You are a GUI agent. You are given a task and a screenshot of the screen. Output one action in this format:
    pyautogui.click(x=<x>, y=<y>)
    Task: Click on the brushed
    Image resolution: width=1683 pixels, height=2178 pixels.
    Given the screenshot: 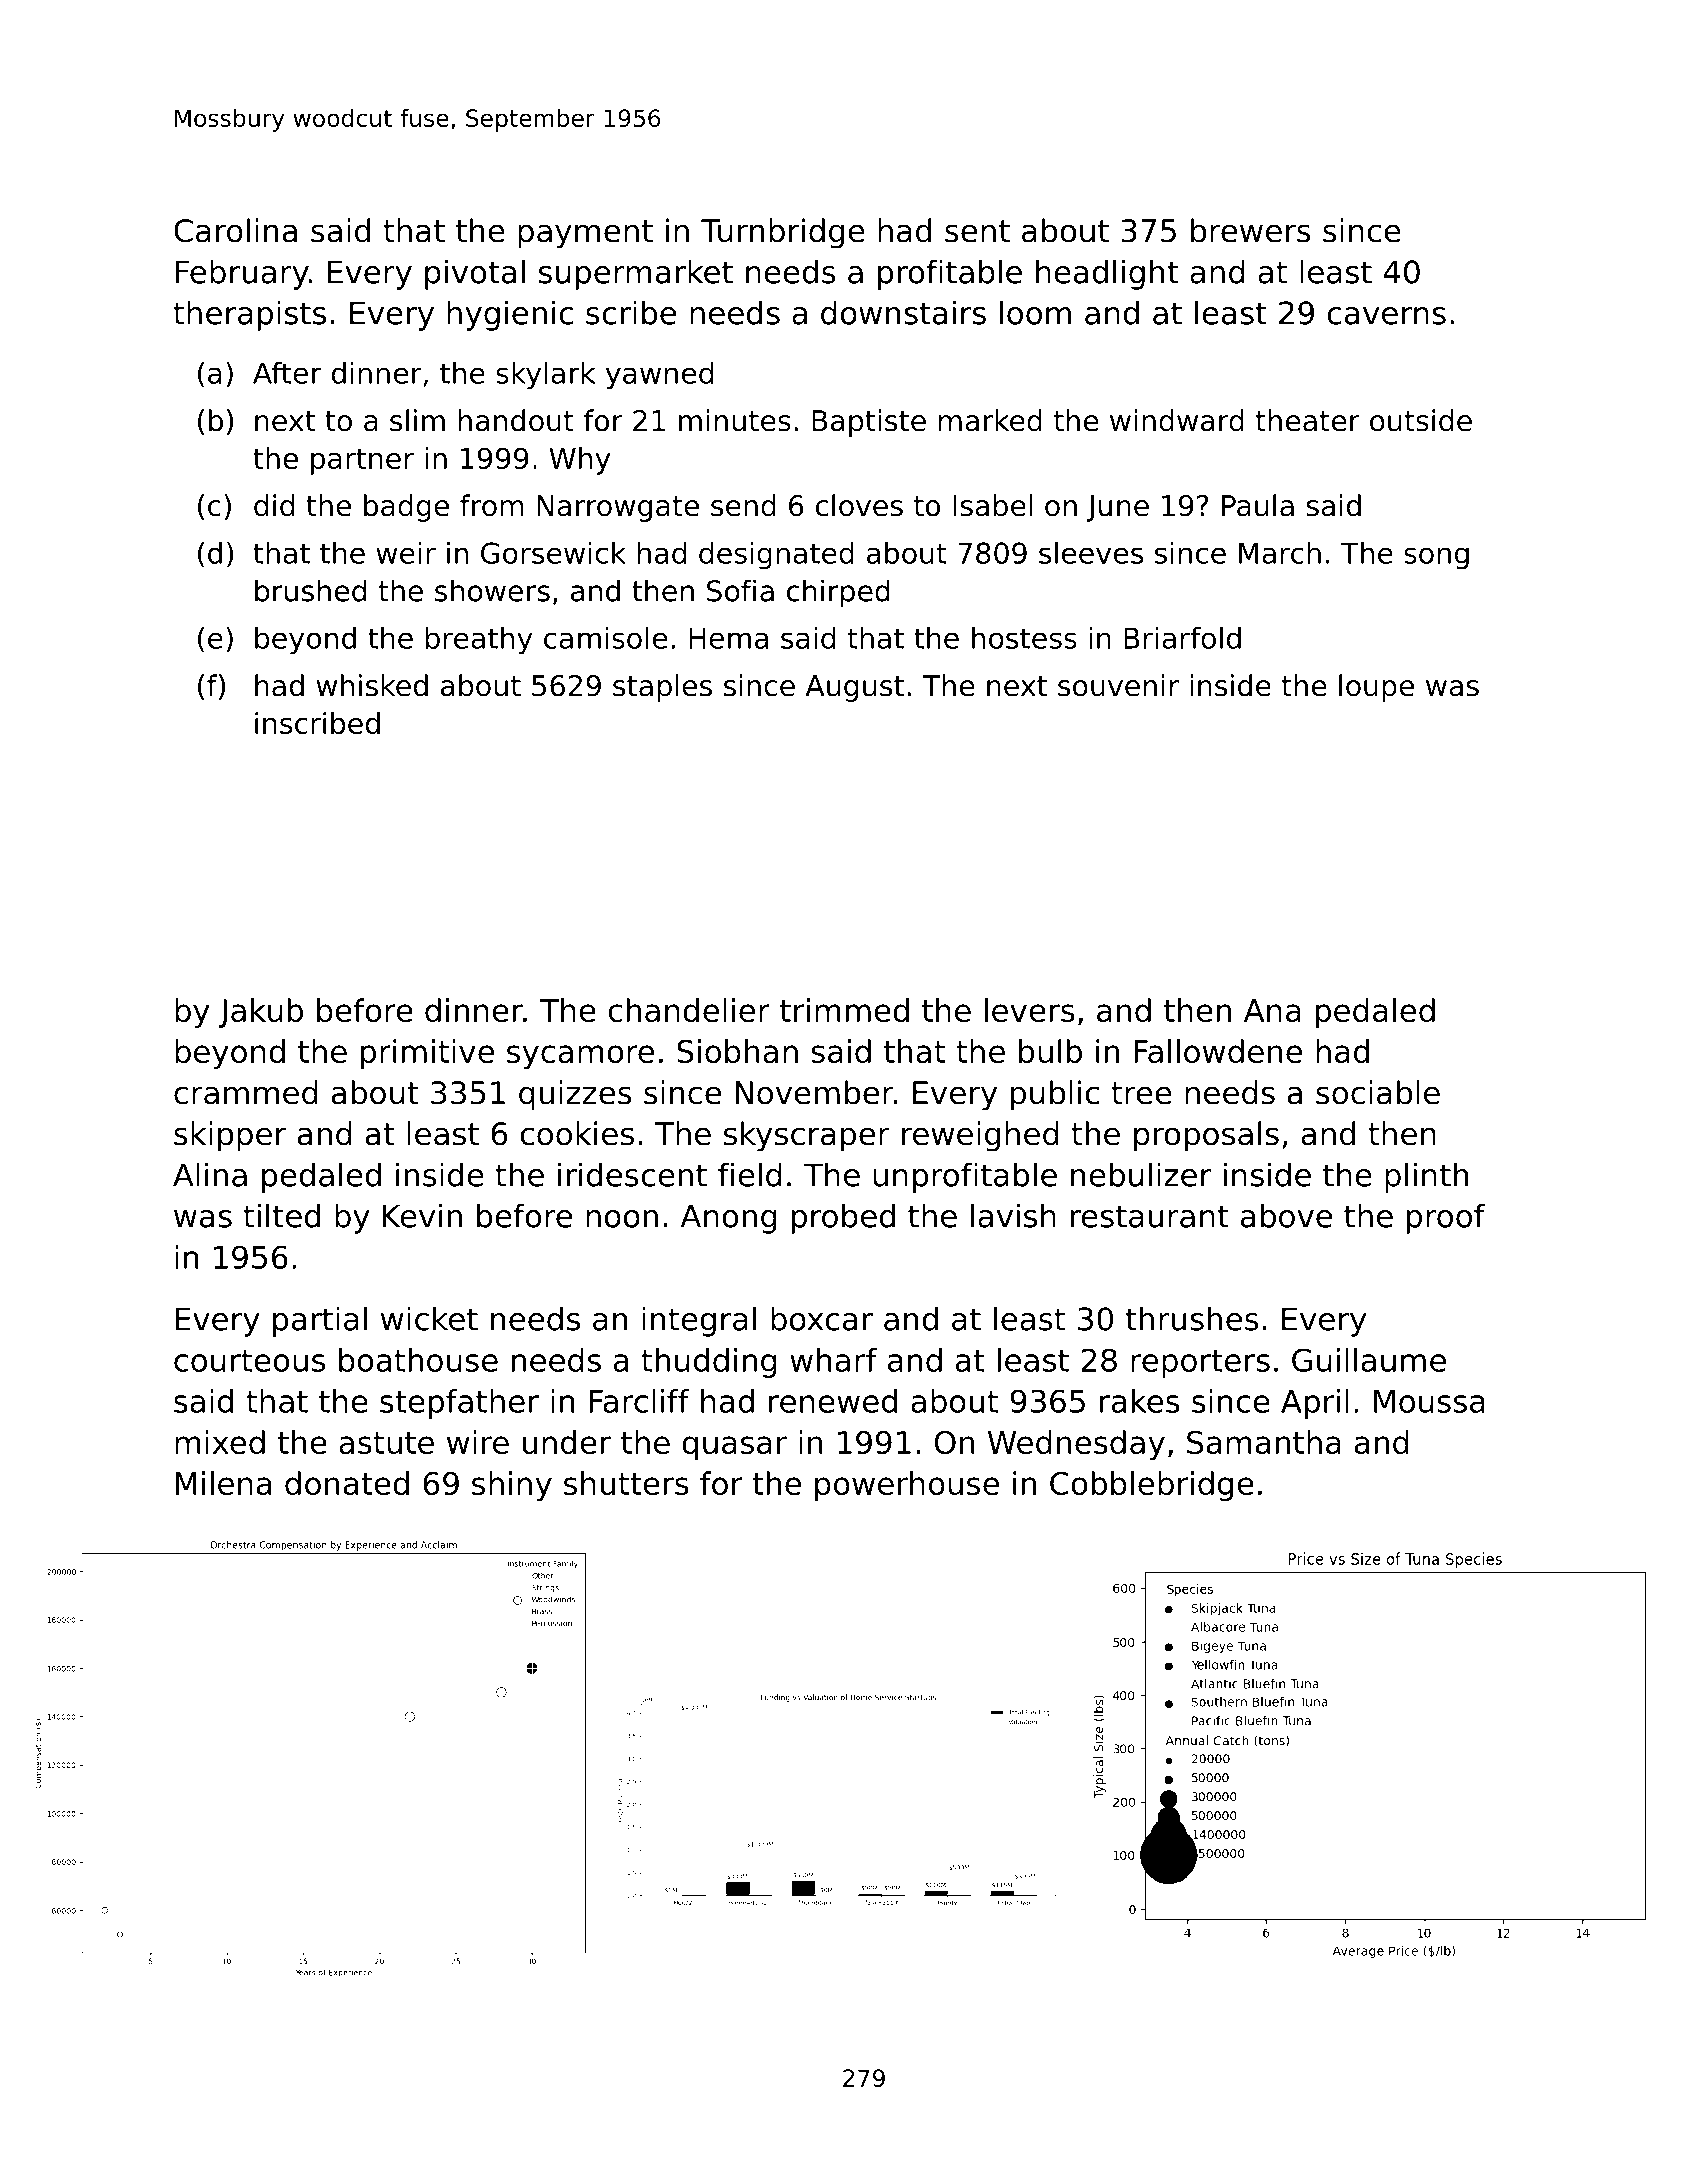 What is the action you would take?
    pyautogui.click(x=310, y=590)
